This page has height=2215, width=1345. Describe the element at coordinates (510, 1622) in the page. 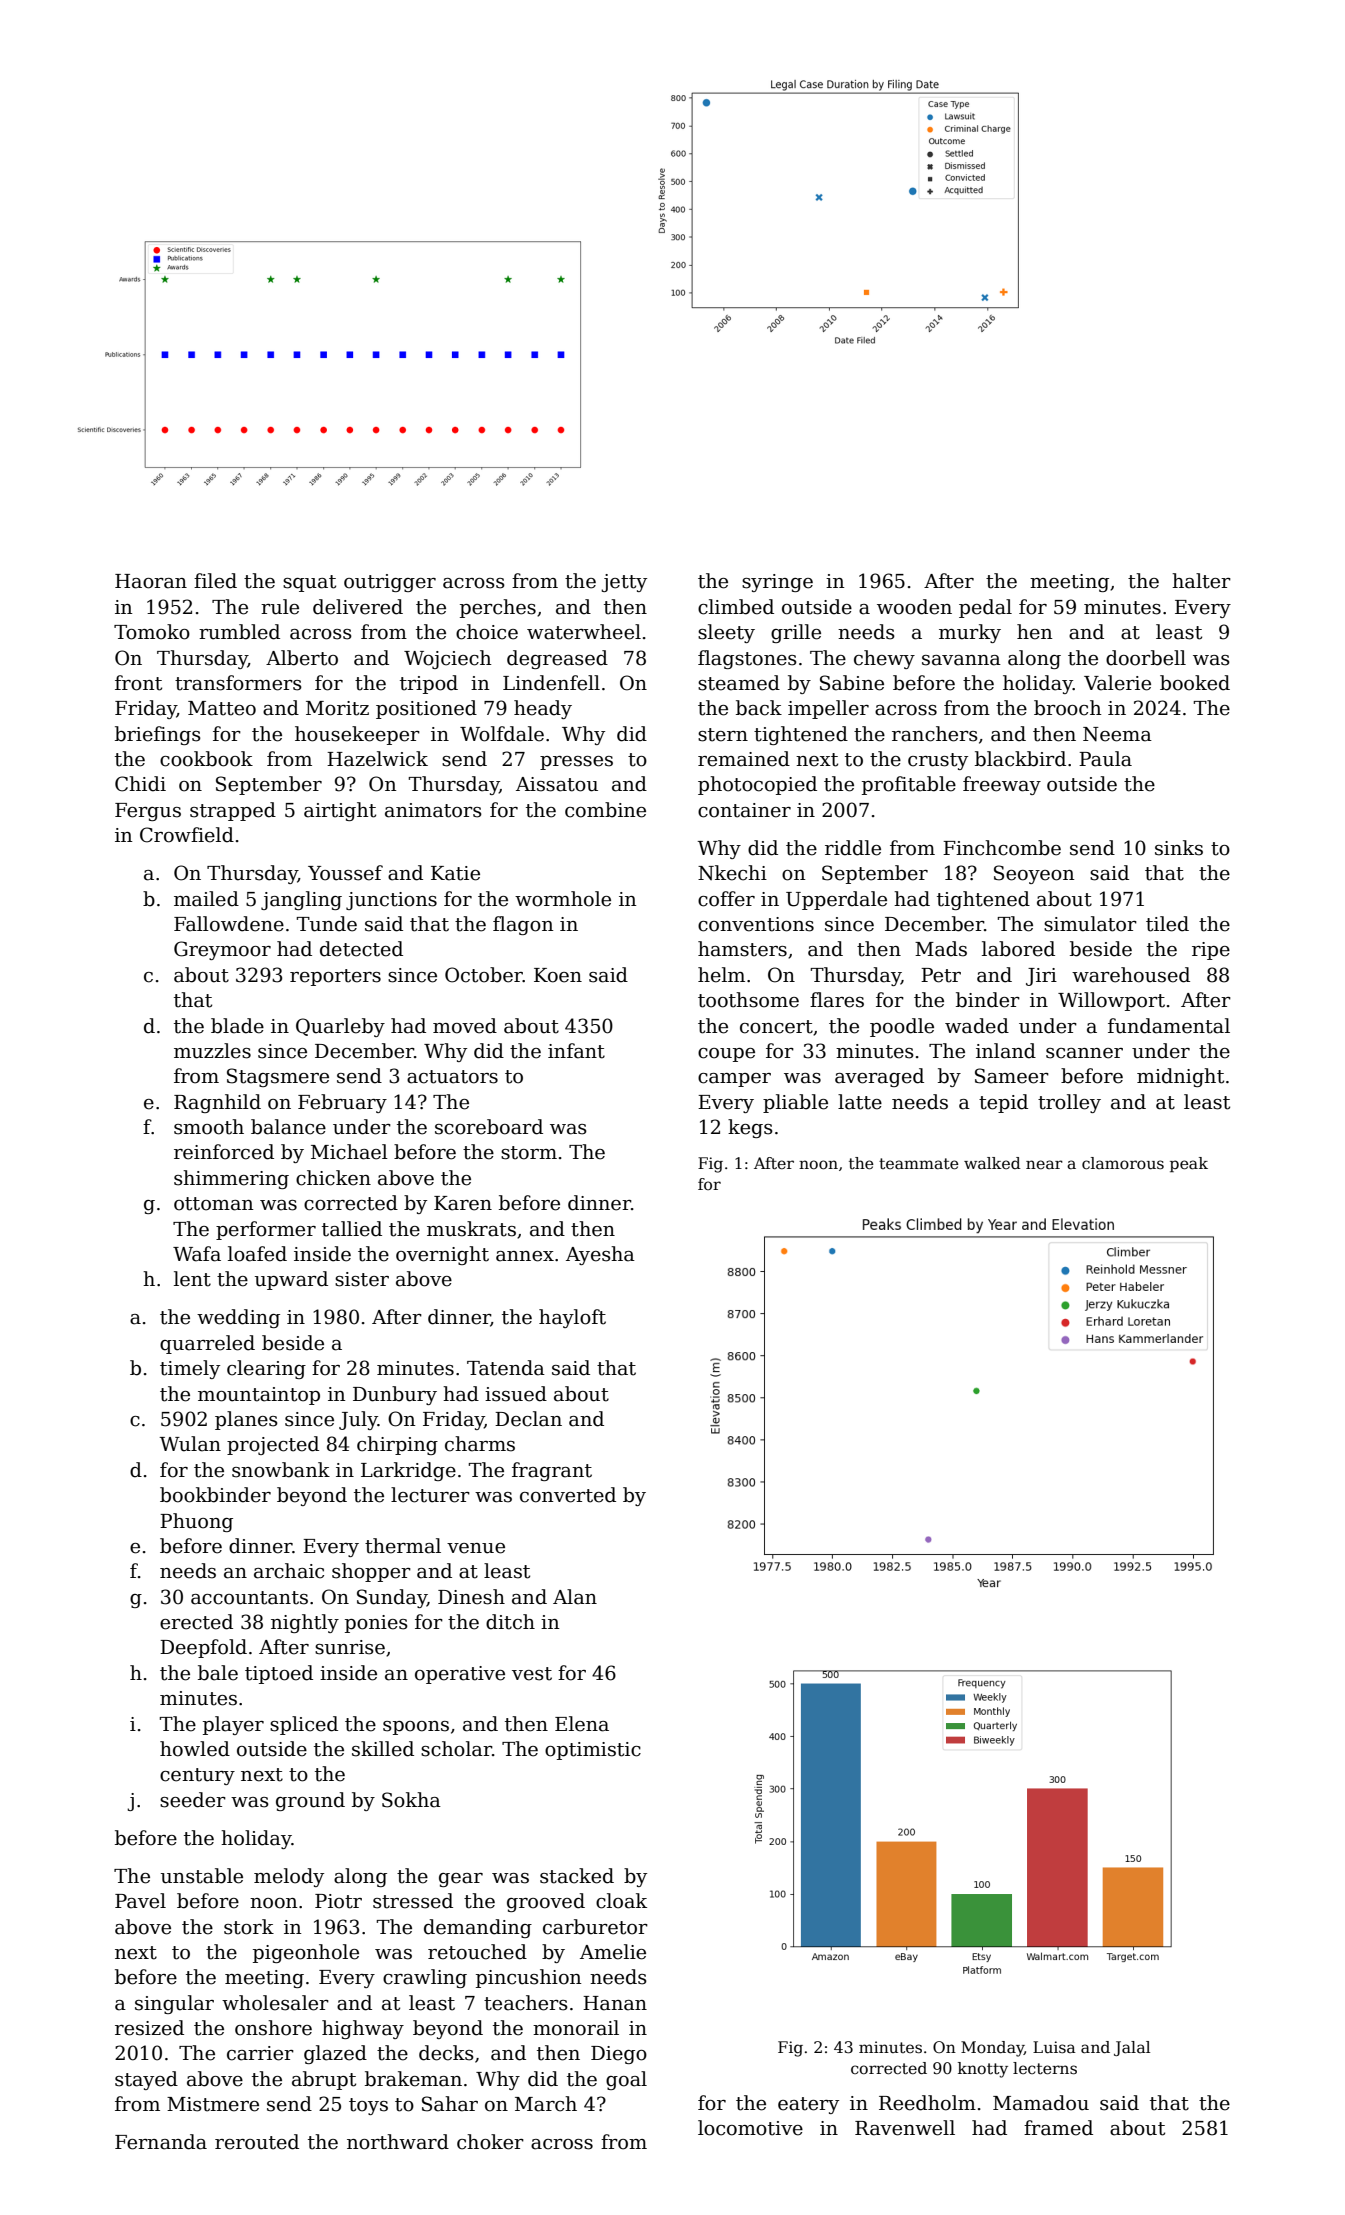

I see `ditch` at that location.
